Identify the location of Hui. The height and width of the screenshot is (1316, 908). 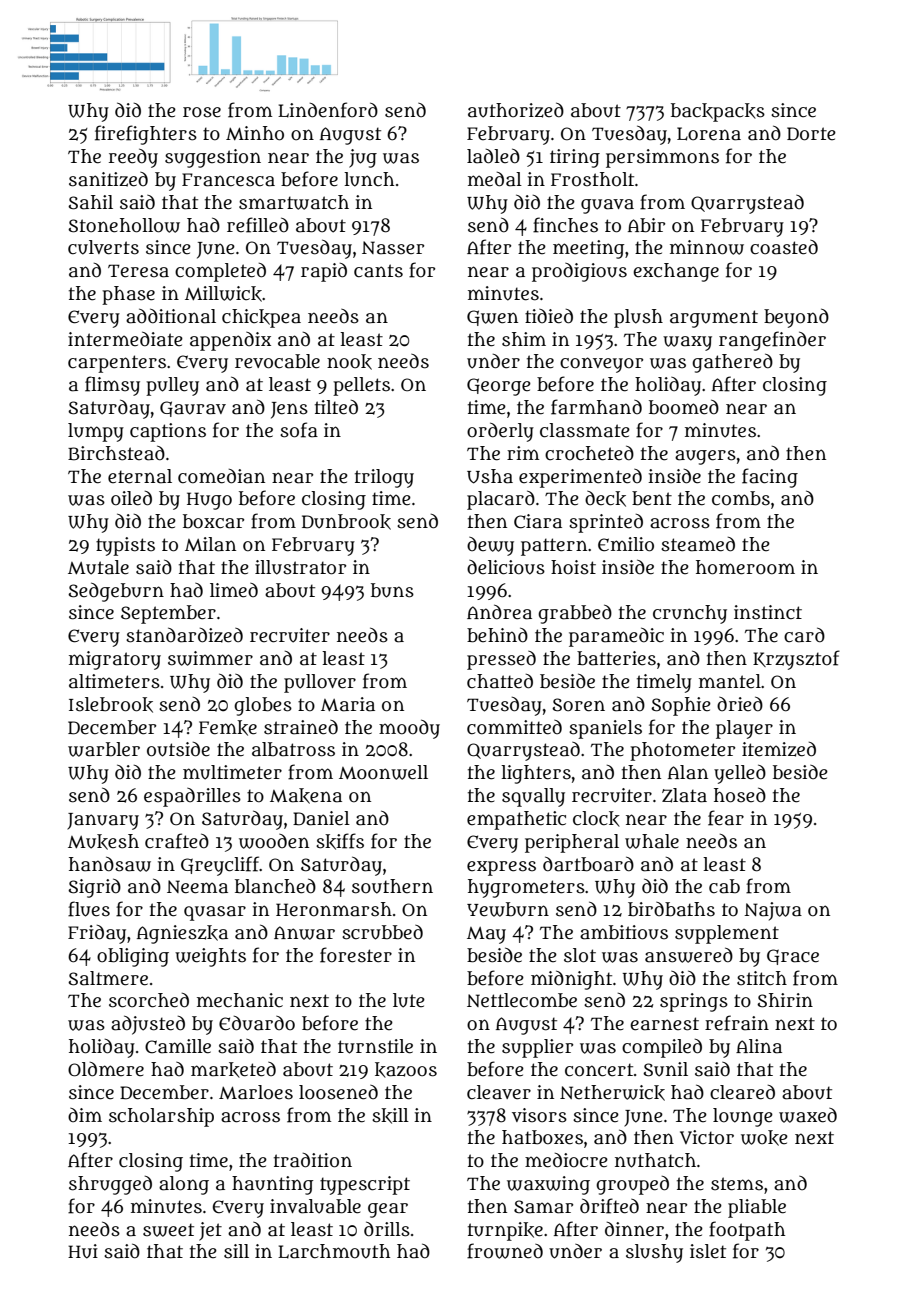
(83, 1251).
